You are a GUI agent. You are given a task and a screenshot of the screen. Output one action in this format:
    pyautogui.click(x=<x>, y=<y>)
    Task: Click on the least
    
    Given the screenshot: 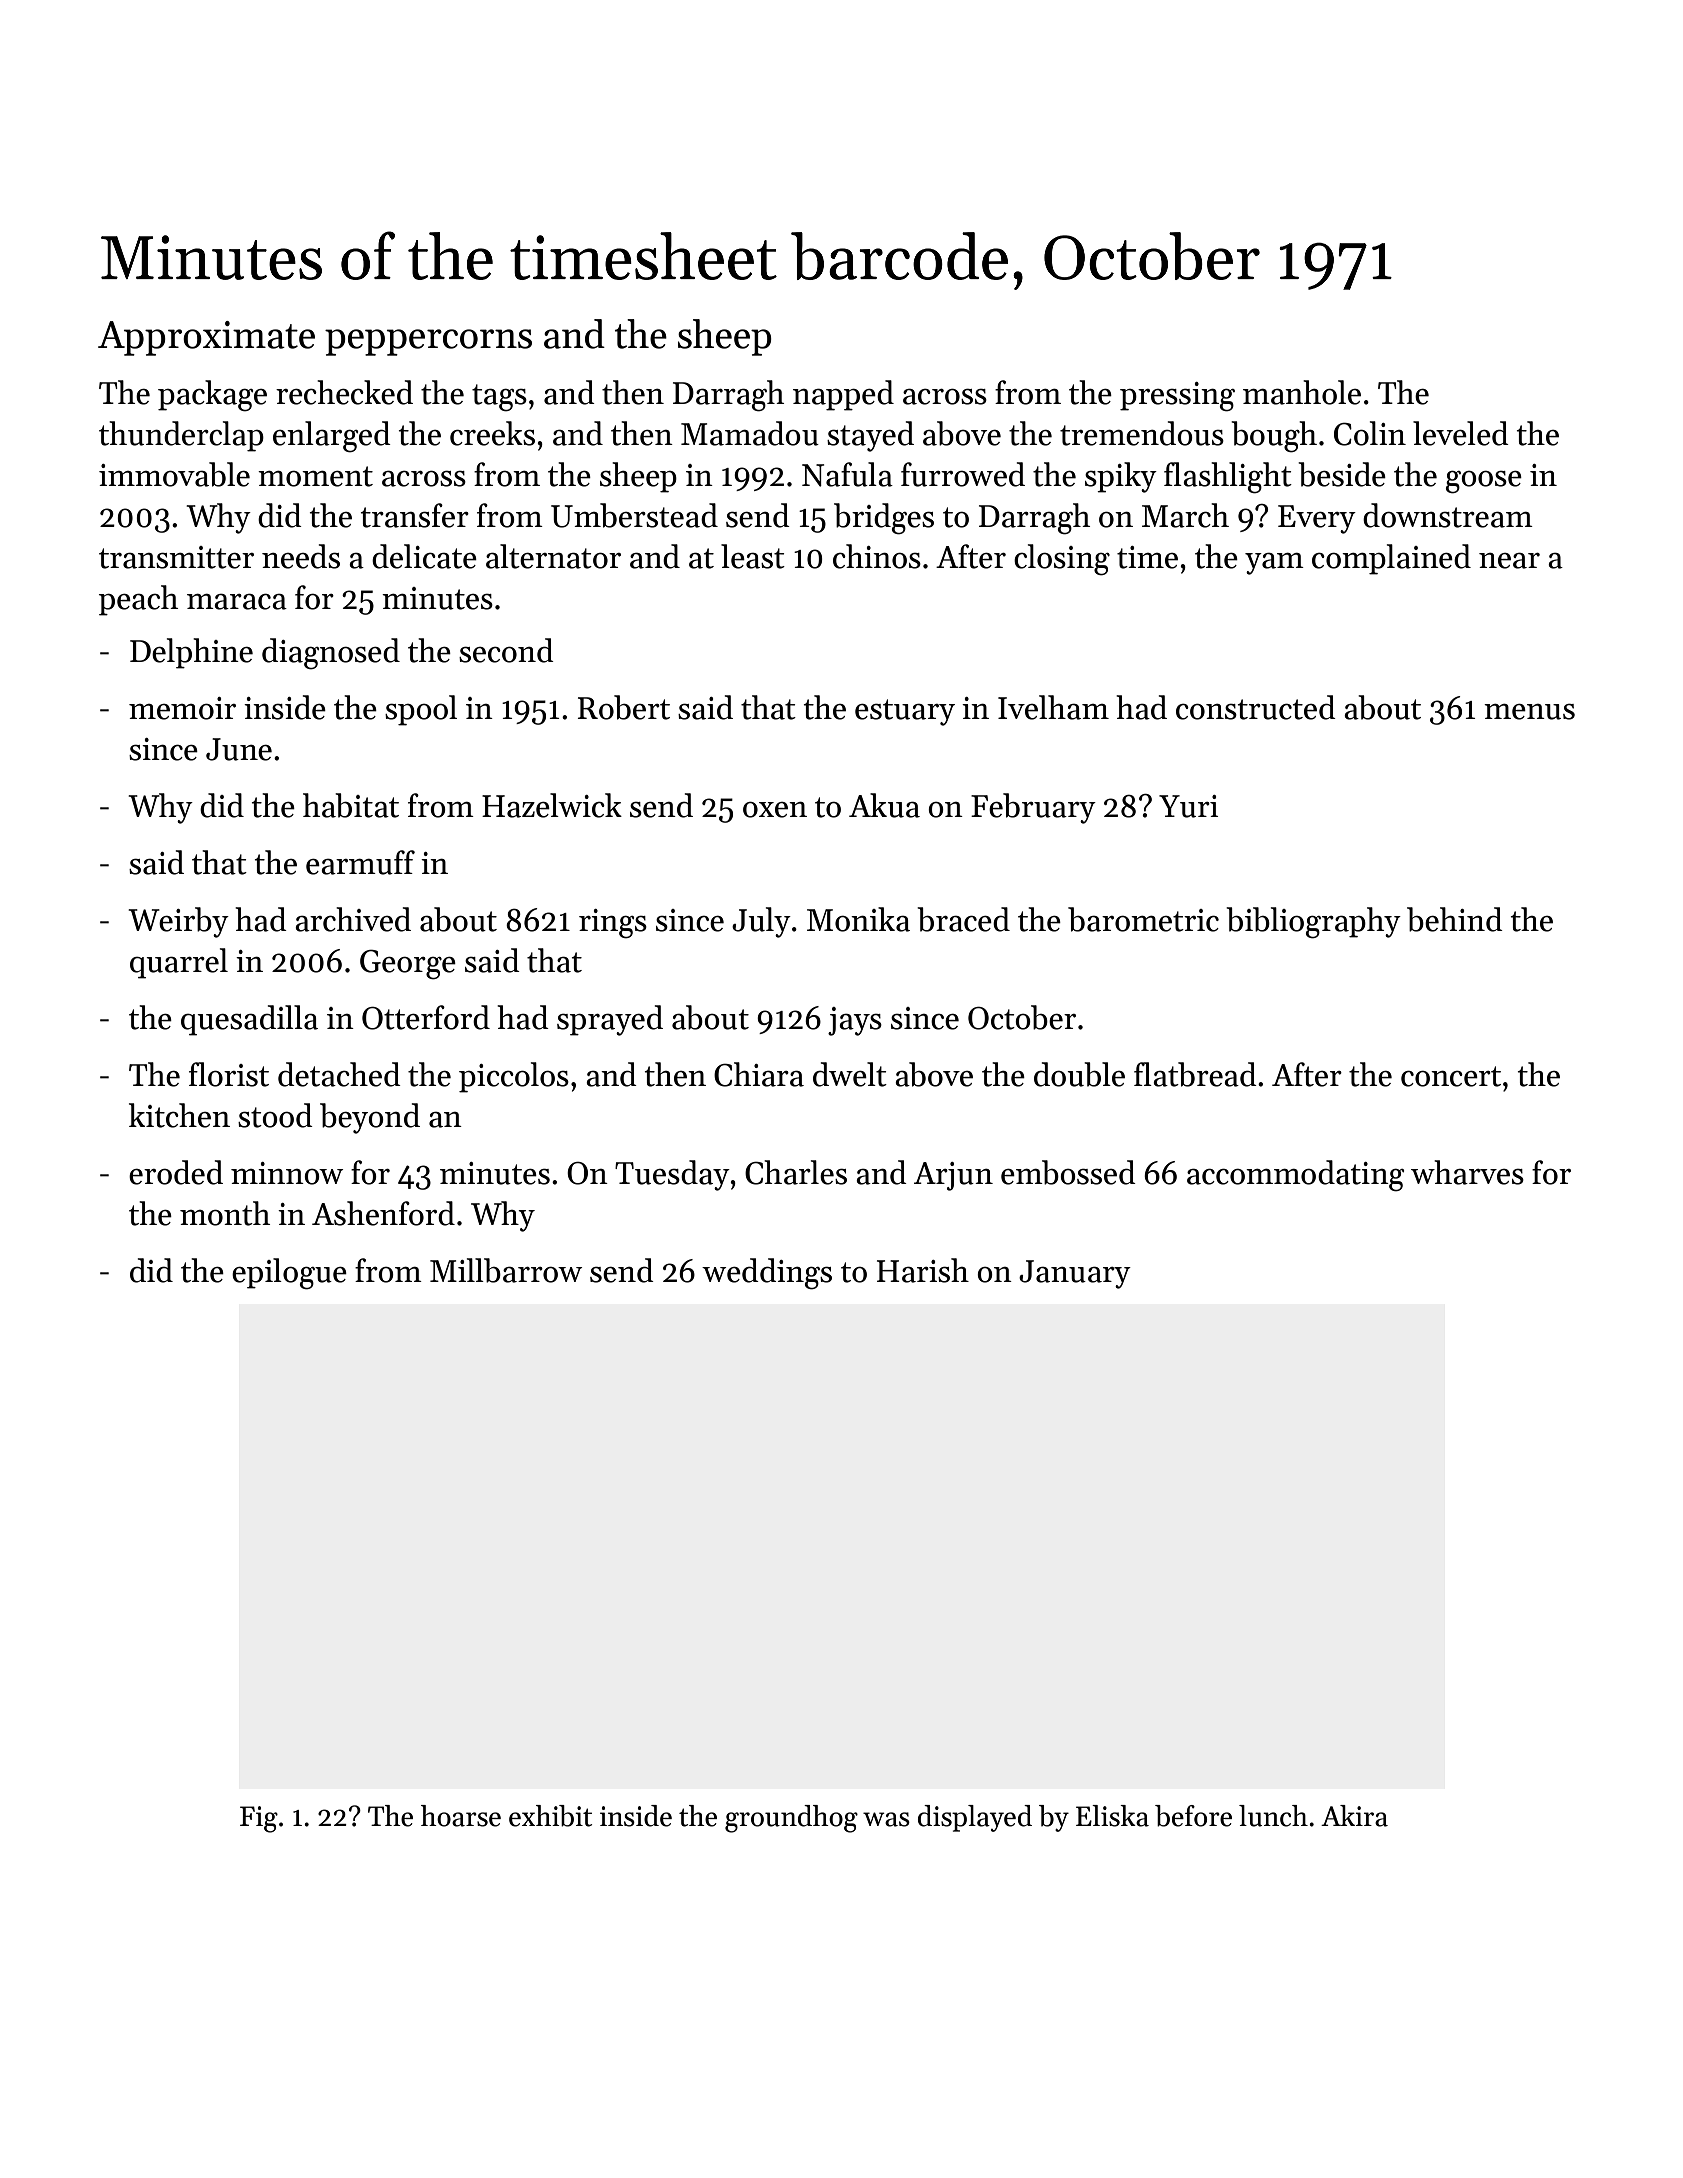 What is the action you would take?
    pyautogui.click(x=753, y=556)
